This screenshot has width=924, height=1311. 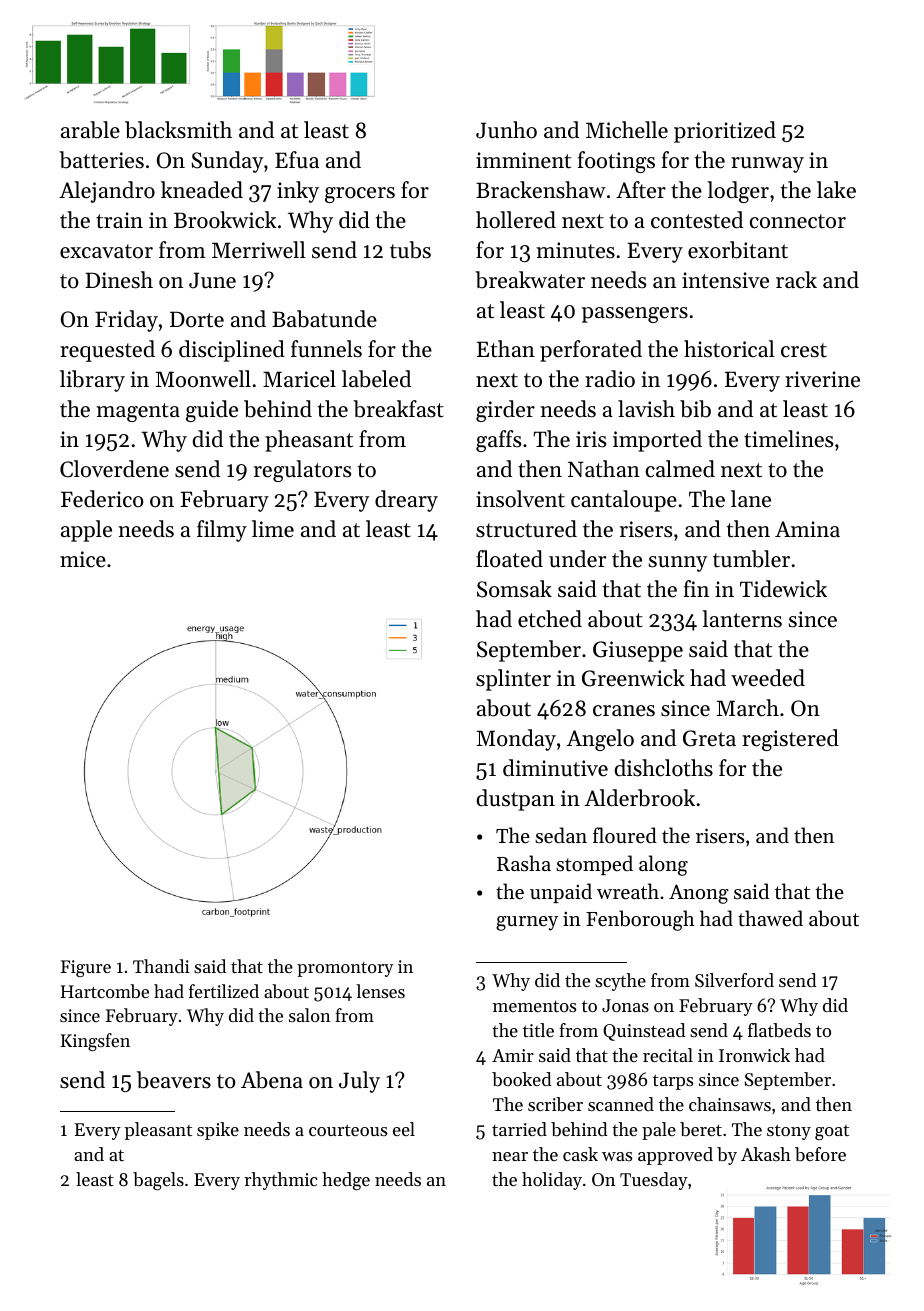 What do you see at coordinates (506, 349) in the screenshot?
I see `Ethan` at bounding box center [506, 349].
